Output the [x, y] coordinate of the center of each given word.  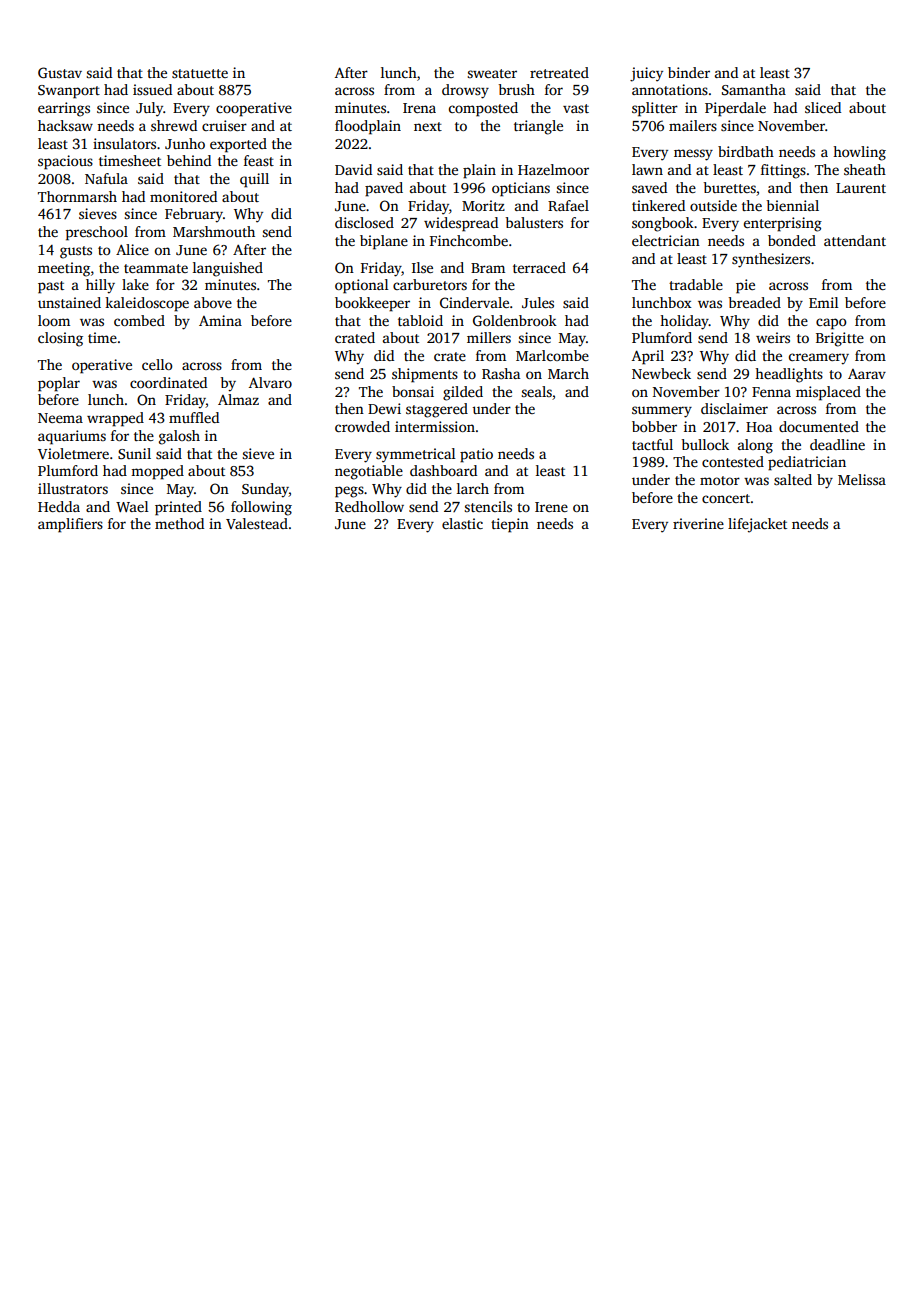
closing [60, 339]
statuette [200, 73]
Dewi [384, 408]
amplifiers [70, 525]
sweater [492, 73]
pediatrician [807, 463]
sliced [823, 107]
